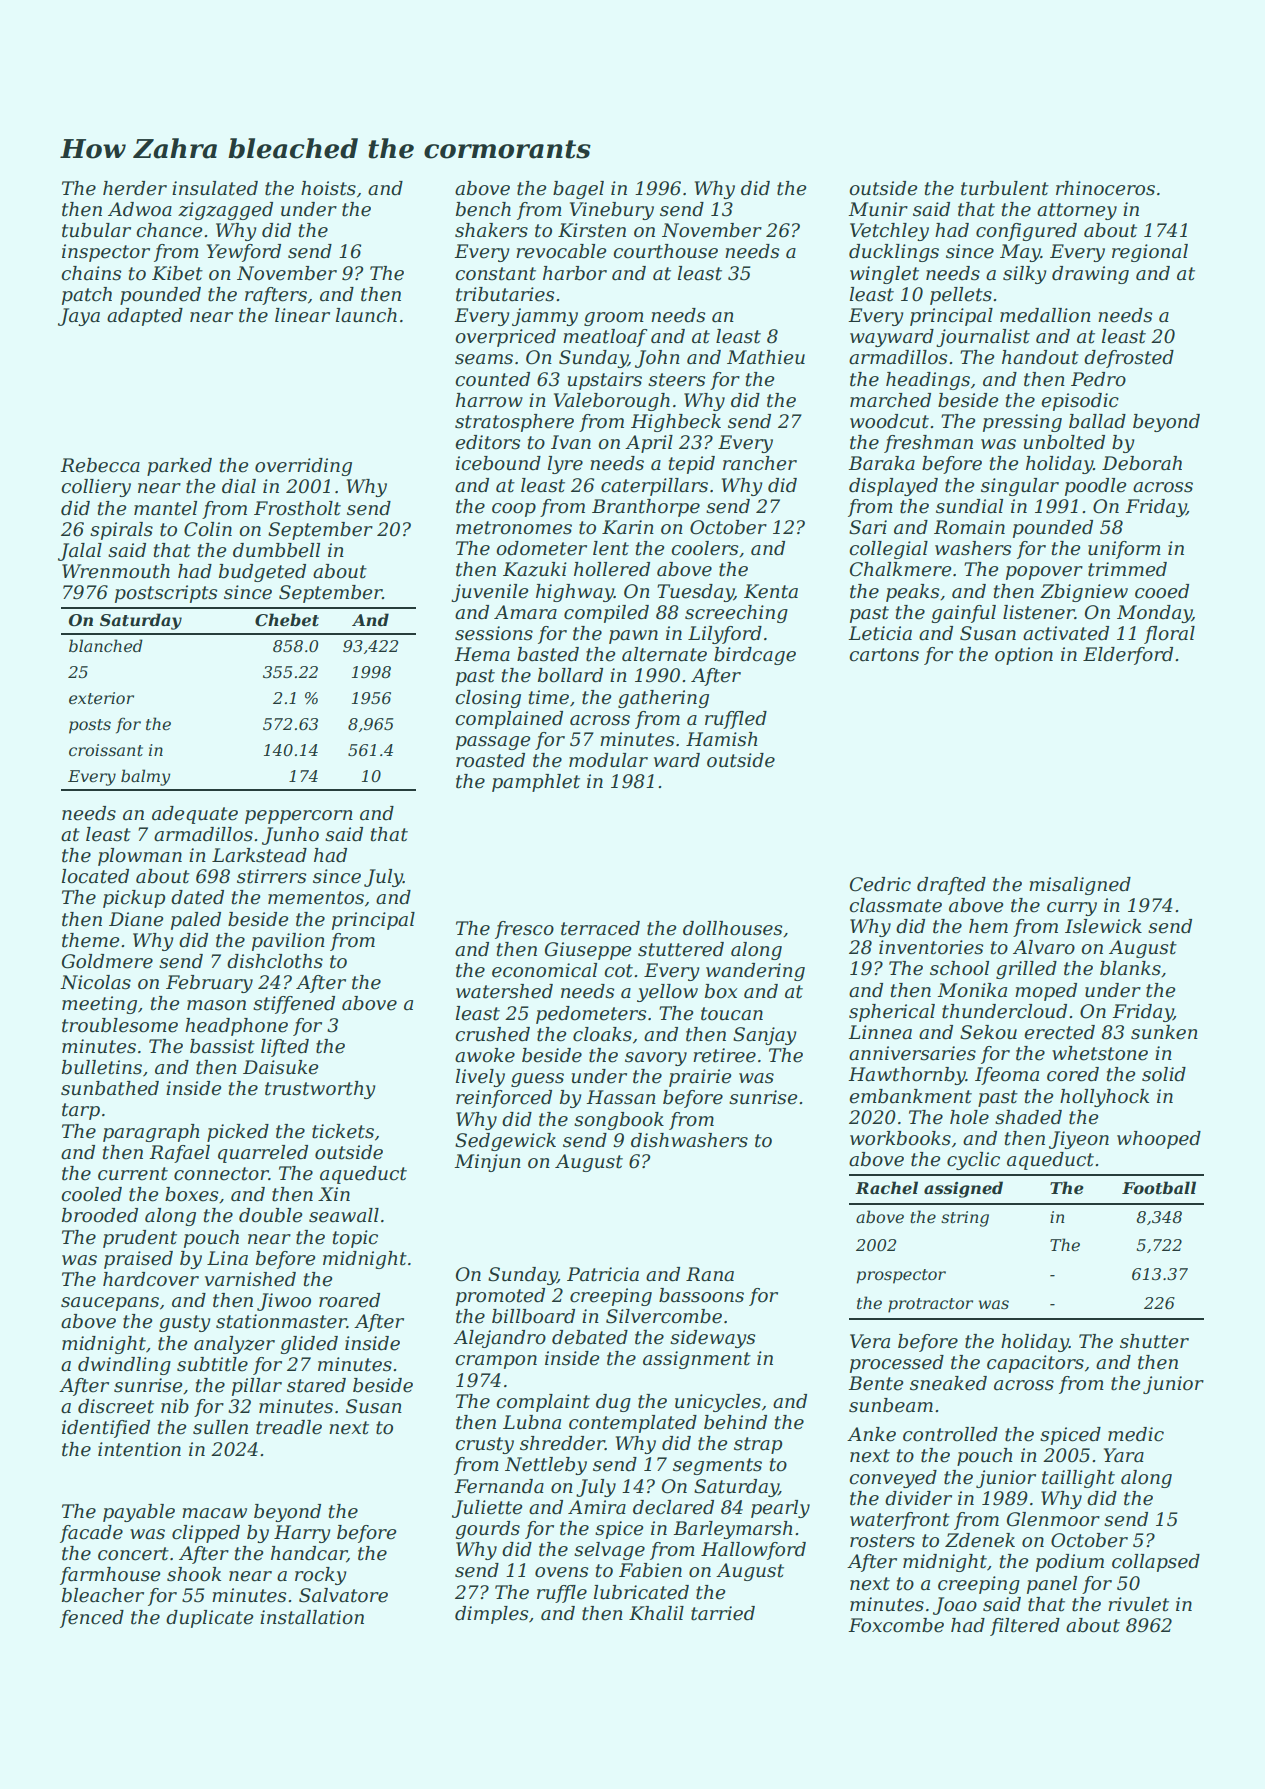  Describe the element at coordinates (1028, 1117) in the screenshot. I see `shaded` at that location.
